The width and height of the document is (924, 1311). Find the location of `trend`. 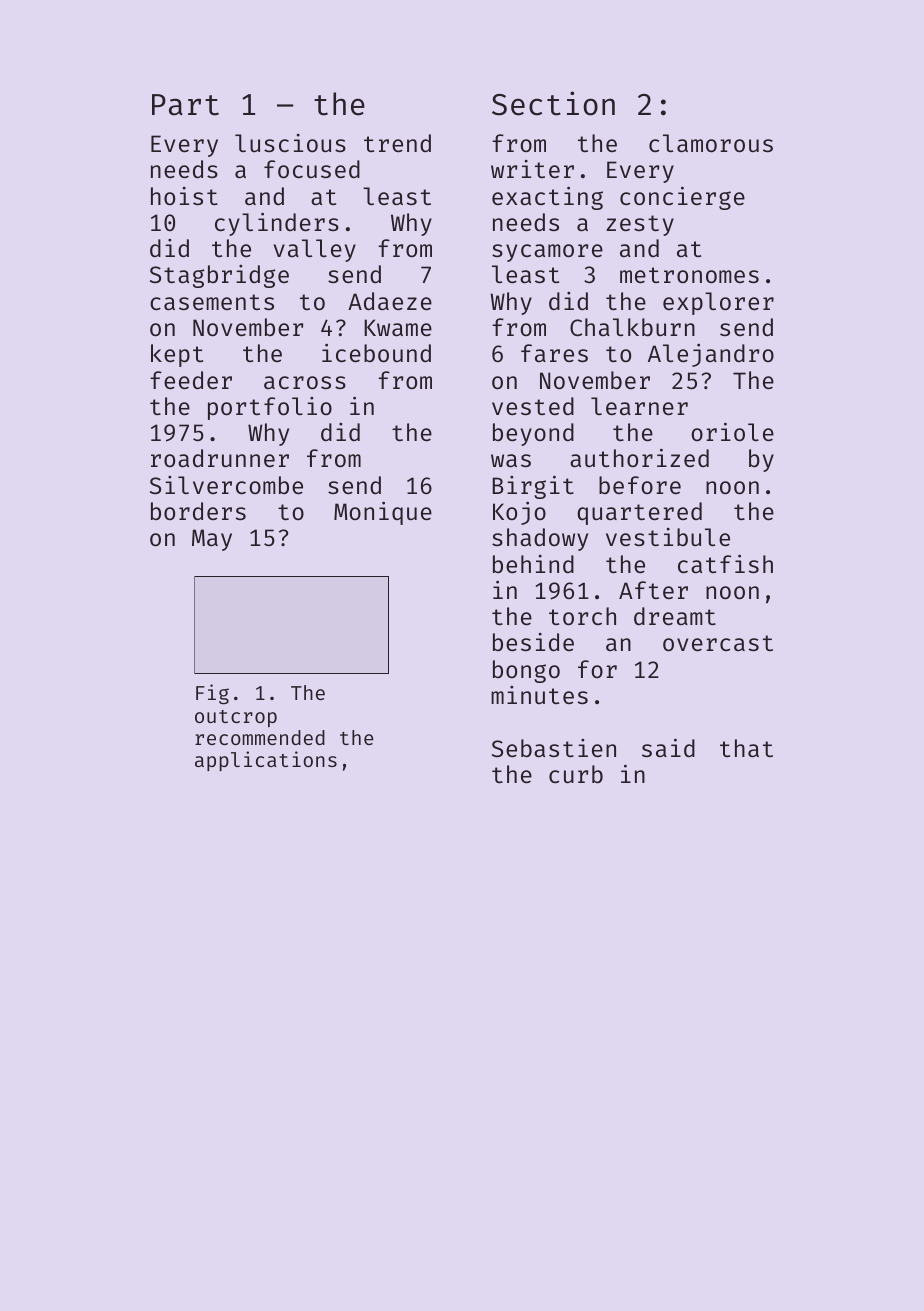

trend is located at coordinates (397, 143).
